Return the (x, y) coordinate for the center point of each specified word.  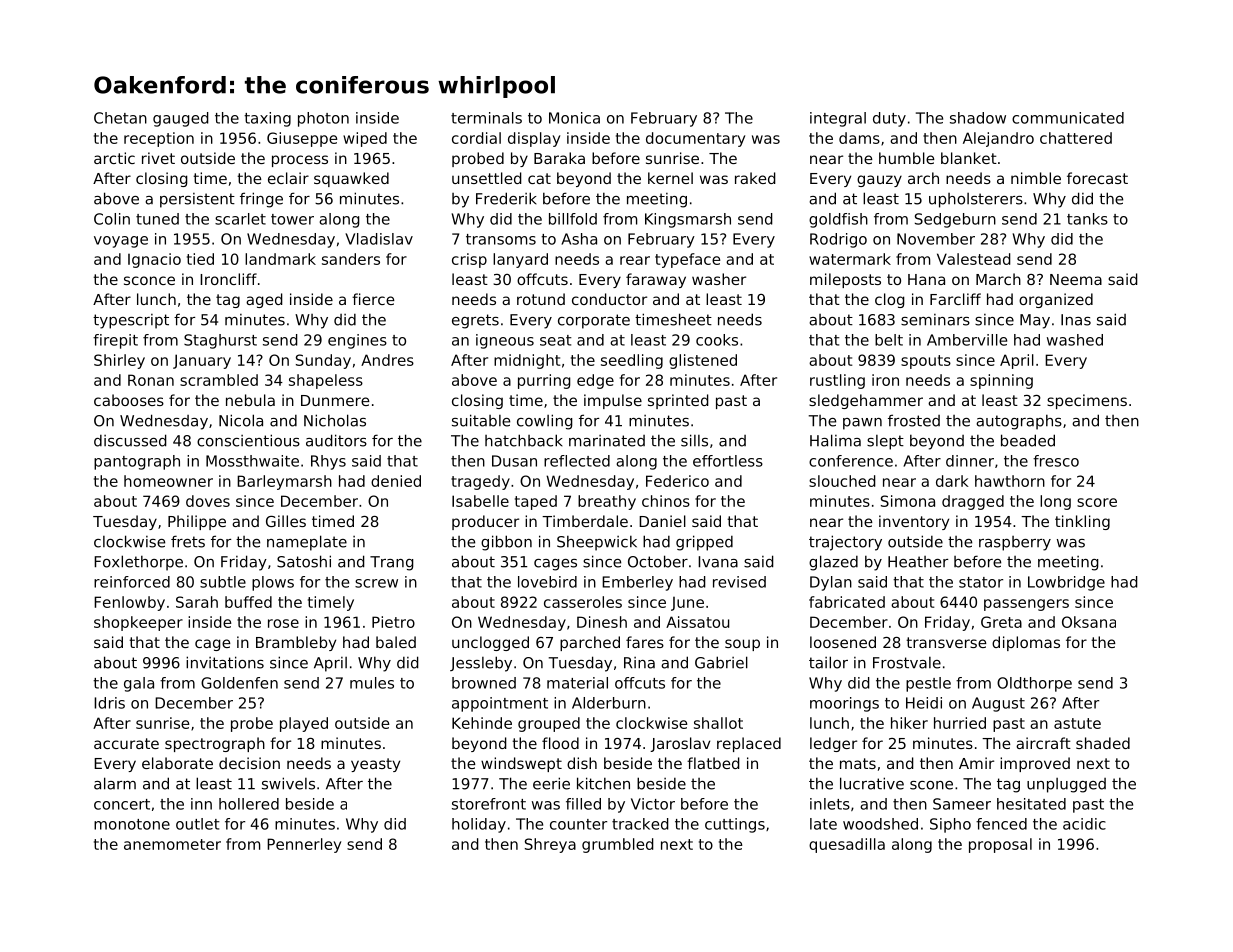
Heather (918, 562)
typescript (131, 321)
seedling (632, 361)
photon (323, 119)
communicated (1068, 118)
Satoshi (304, 561)
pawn (862, 424)
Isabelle (480, 501)
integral (838, 119)
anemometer (172, 844)
